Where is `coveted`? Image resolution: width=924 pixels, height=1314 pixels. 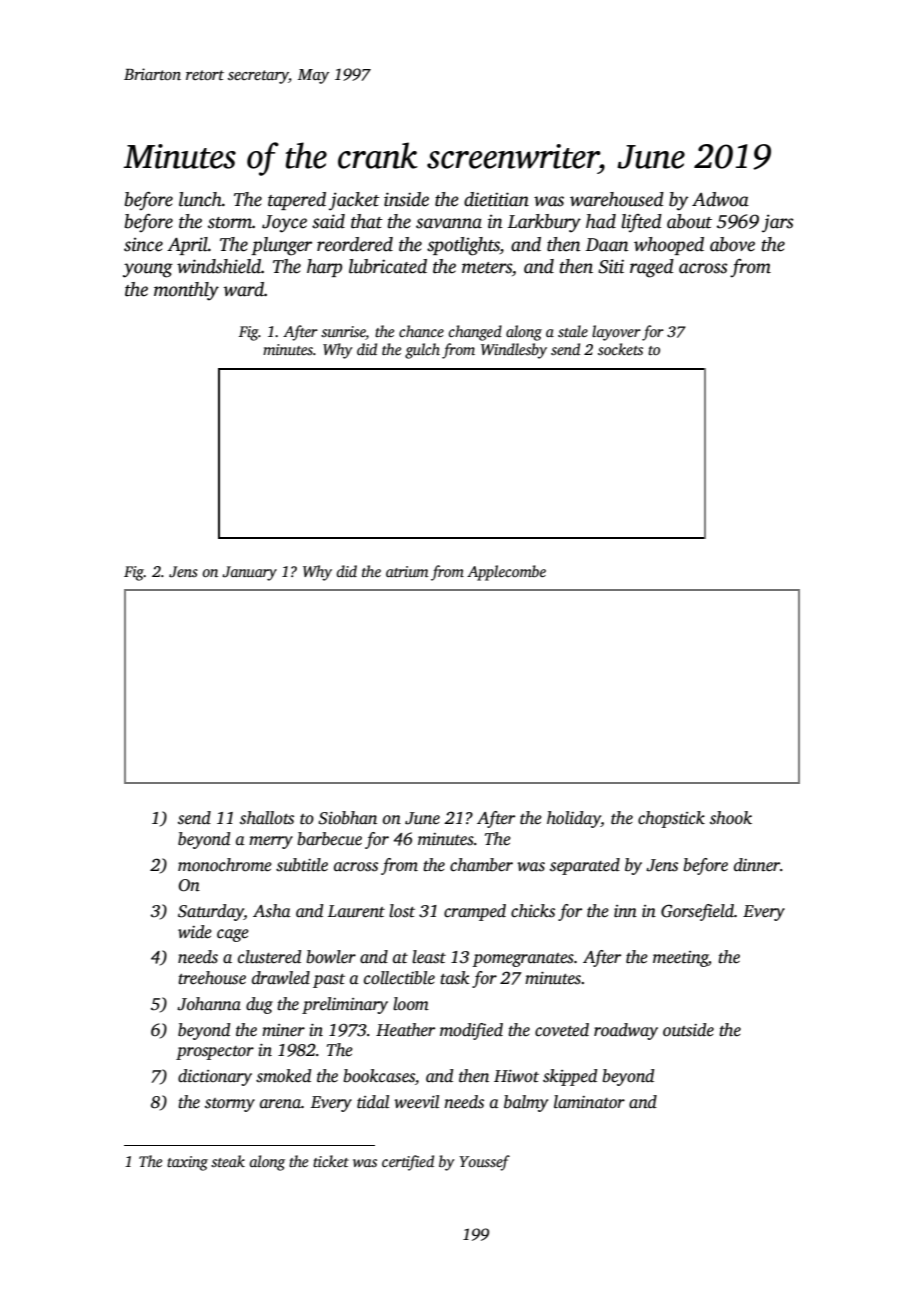
coveted is located at coordinates (562, 1030).
